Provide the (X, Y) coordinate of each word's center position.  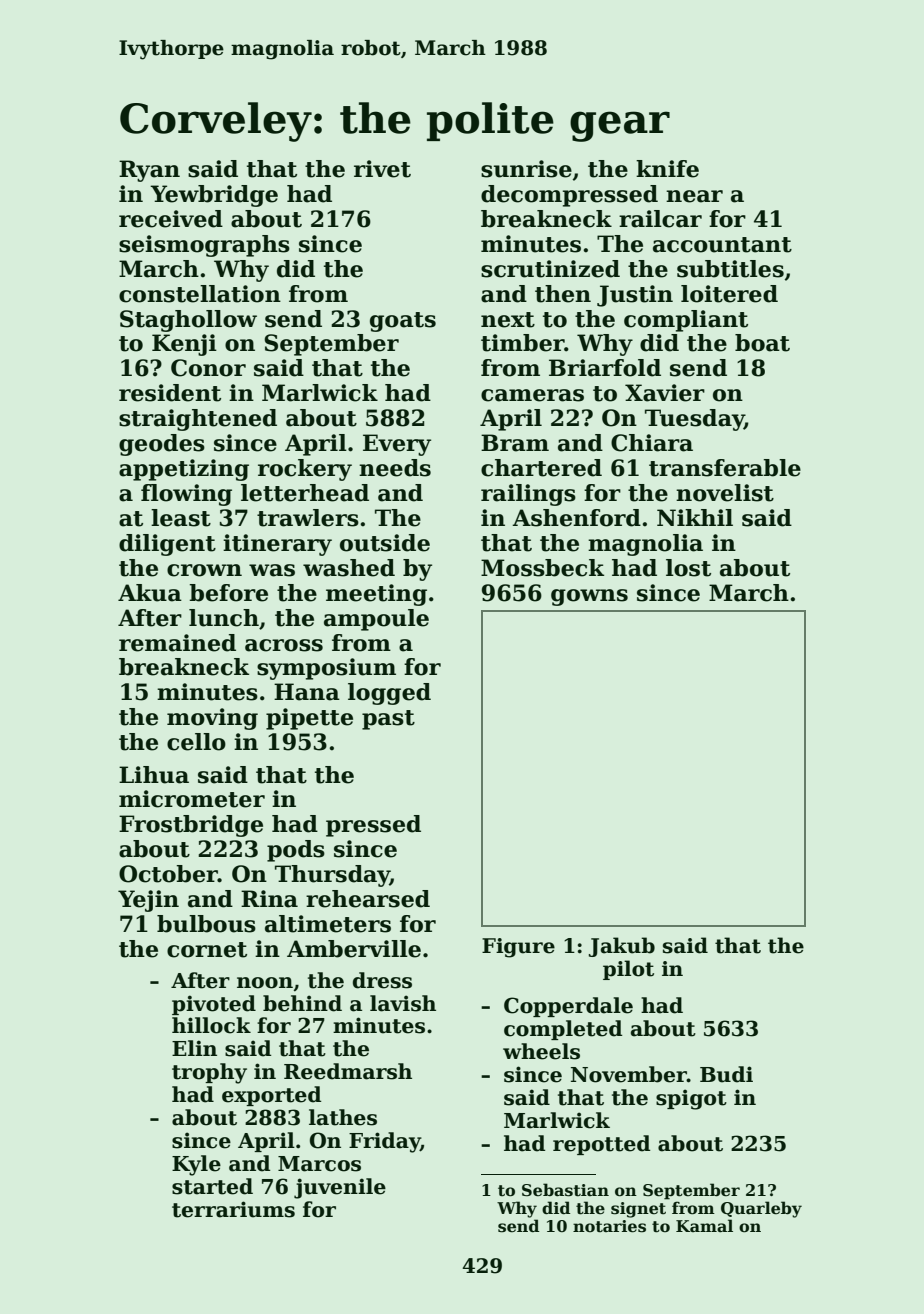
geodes (162, 445)
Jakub (622, 947)
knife (667, 169)
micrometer (192, 799)
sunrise (526, 169)
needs (395, 468)
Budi (726, 1074)
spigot (691, 1099)
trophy (209, 1073)
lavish (403, 1003)
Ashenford (576, 518)
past (388, 720)
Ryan (149, 171)
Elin (194, 1048)
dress (382, 980)
